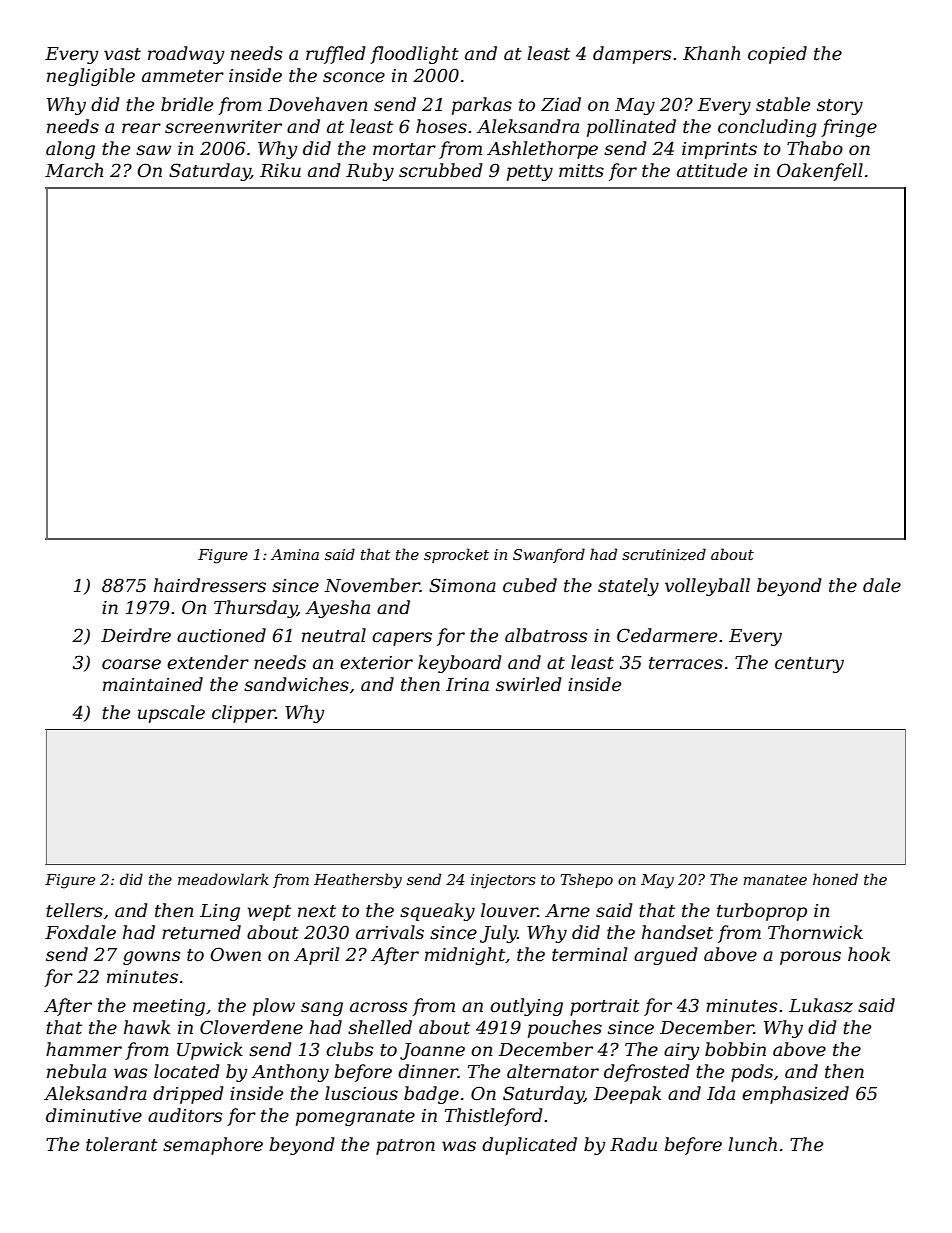  What do you see at coordinates (711, 53) in the image?
I see `Khanh` at bounding box center [711, 53].
